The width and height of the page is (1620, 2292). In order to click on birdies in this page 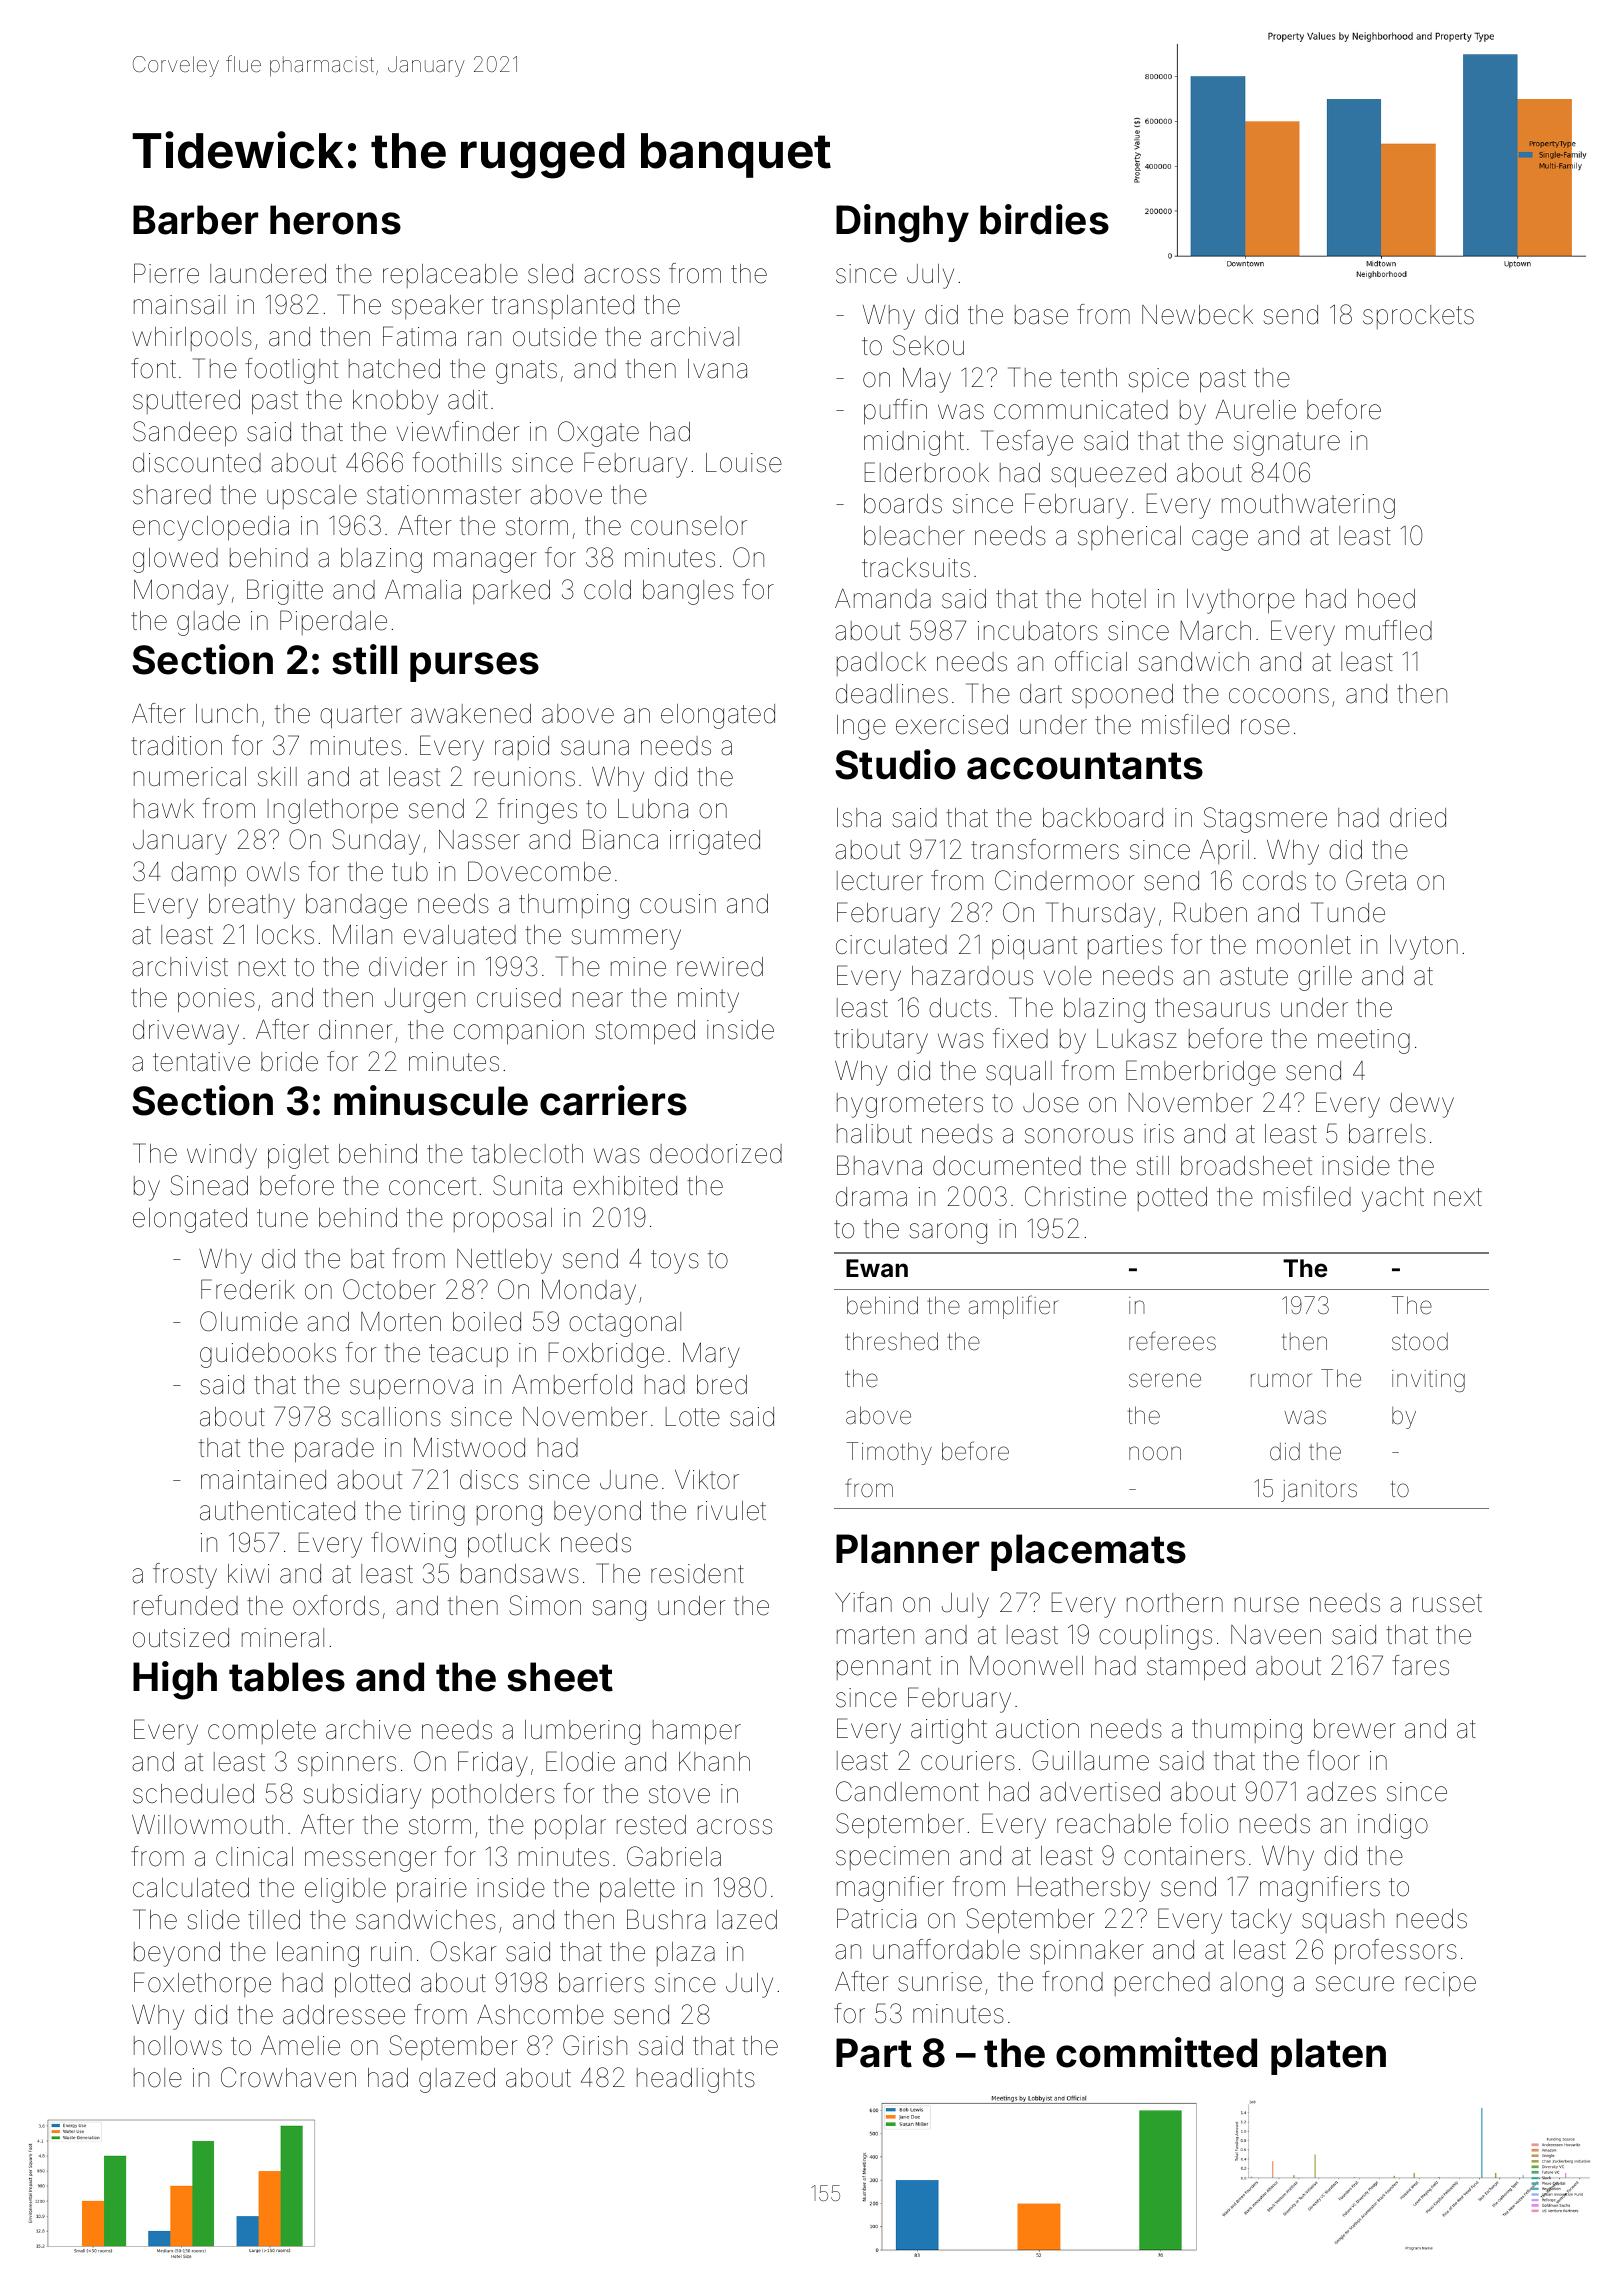, I will do `click(1044, 219)`.
